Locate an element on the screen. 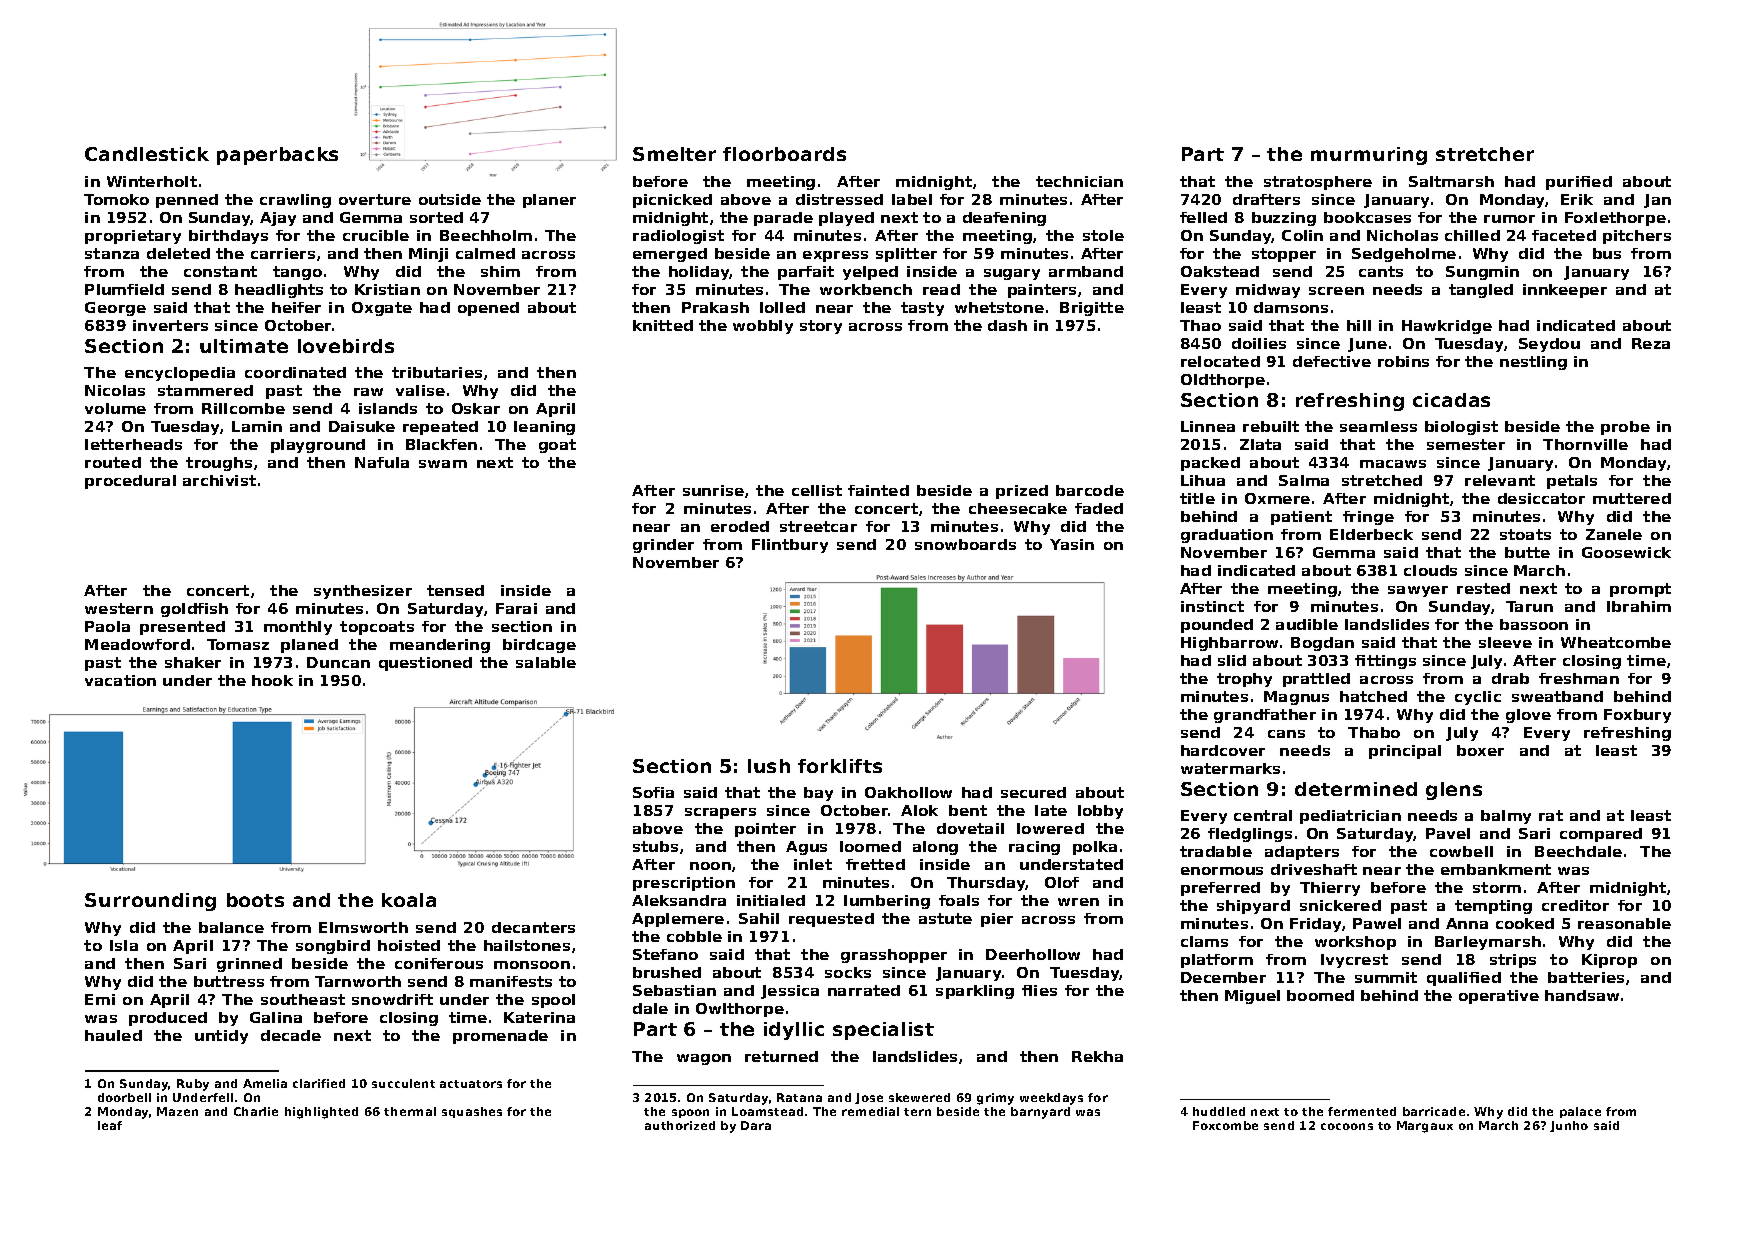 This screenshot has width=1757, height=1242. Sofia is located at coordinates (653, 792).
